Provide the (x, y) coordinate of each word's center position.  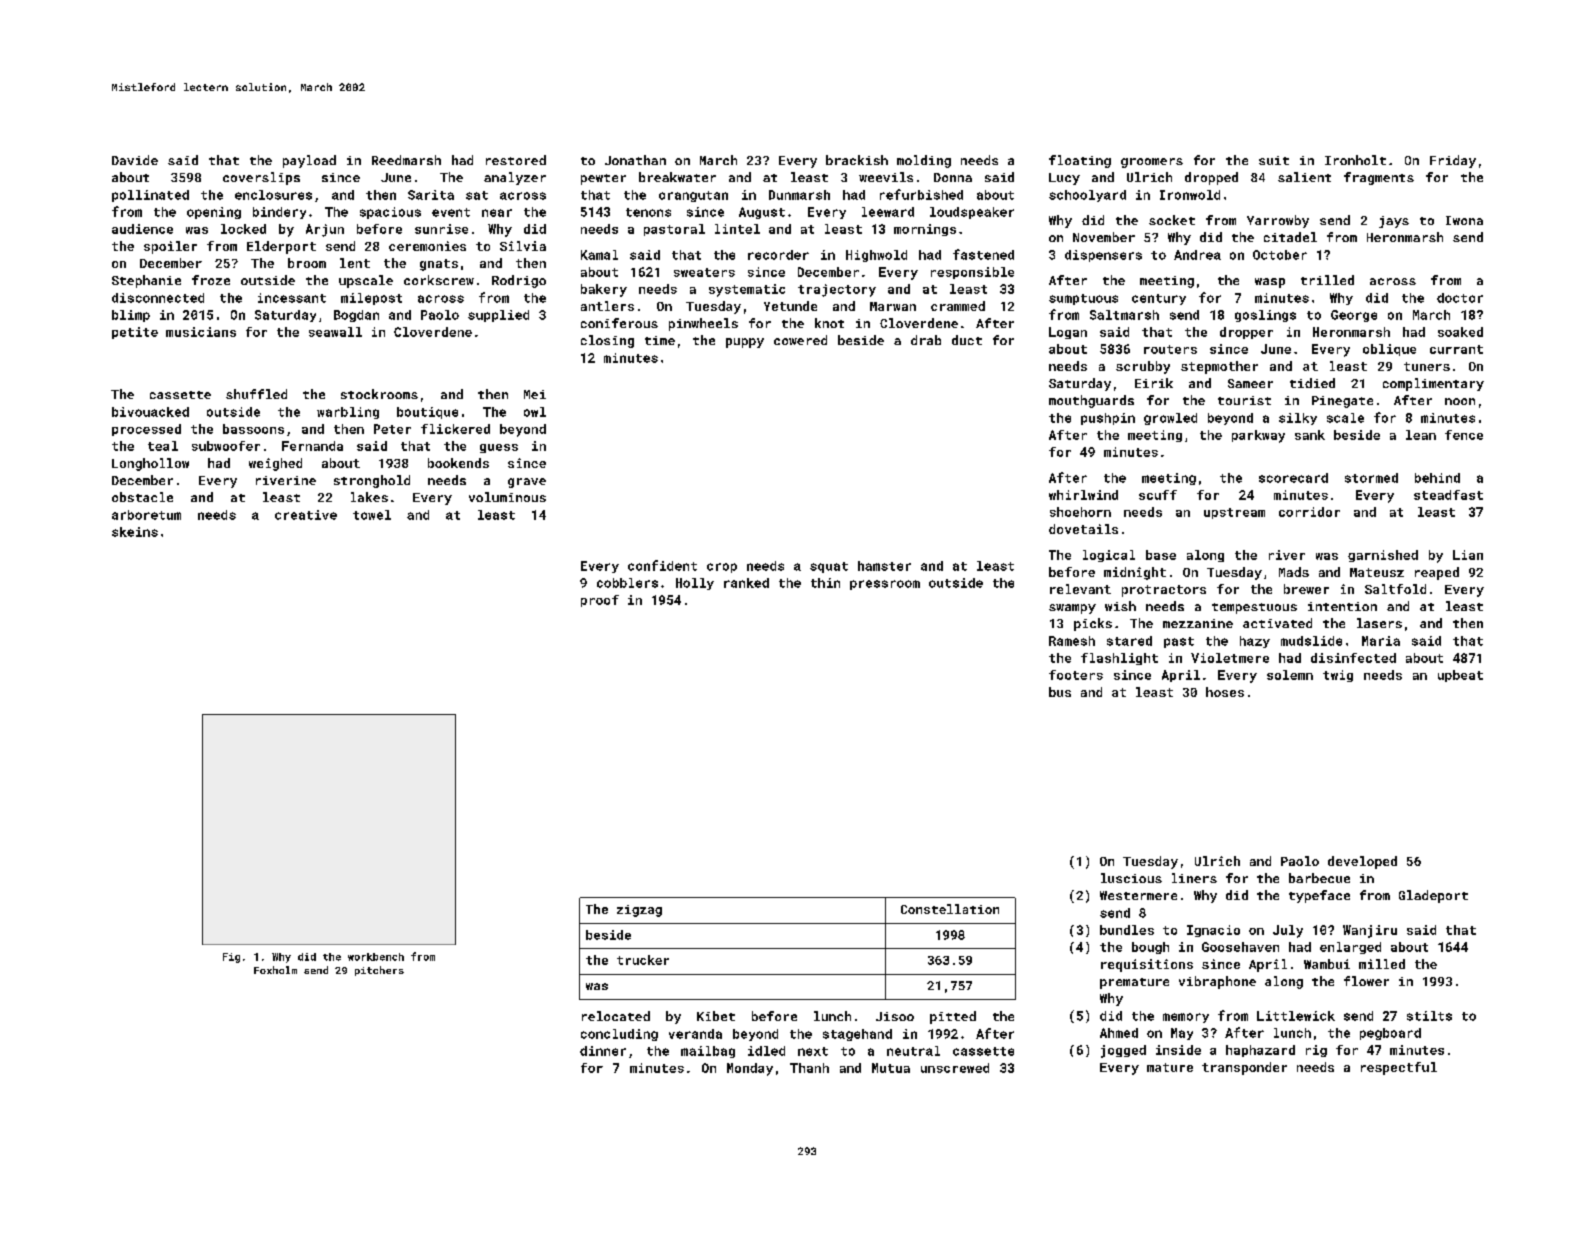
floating (1080, 161)
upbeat (1460, 676)
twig (1338, 676)
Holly (695, 584)
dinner (603, 1051)
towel (372, 515)
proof (600, 601)
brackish (857, 160)
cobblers (627, 583)
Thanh (809, 1068)
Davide (135, 160)
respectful (1399, 1068)
